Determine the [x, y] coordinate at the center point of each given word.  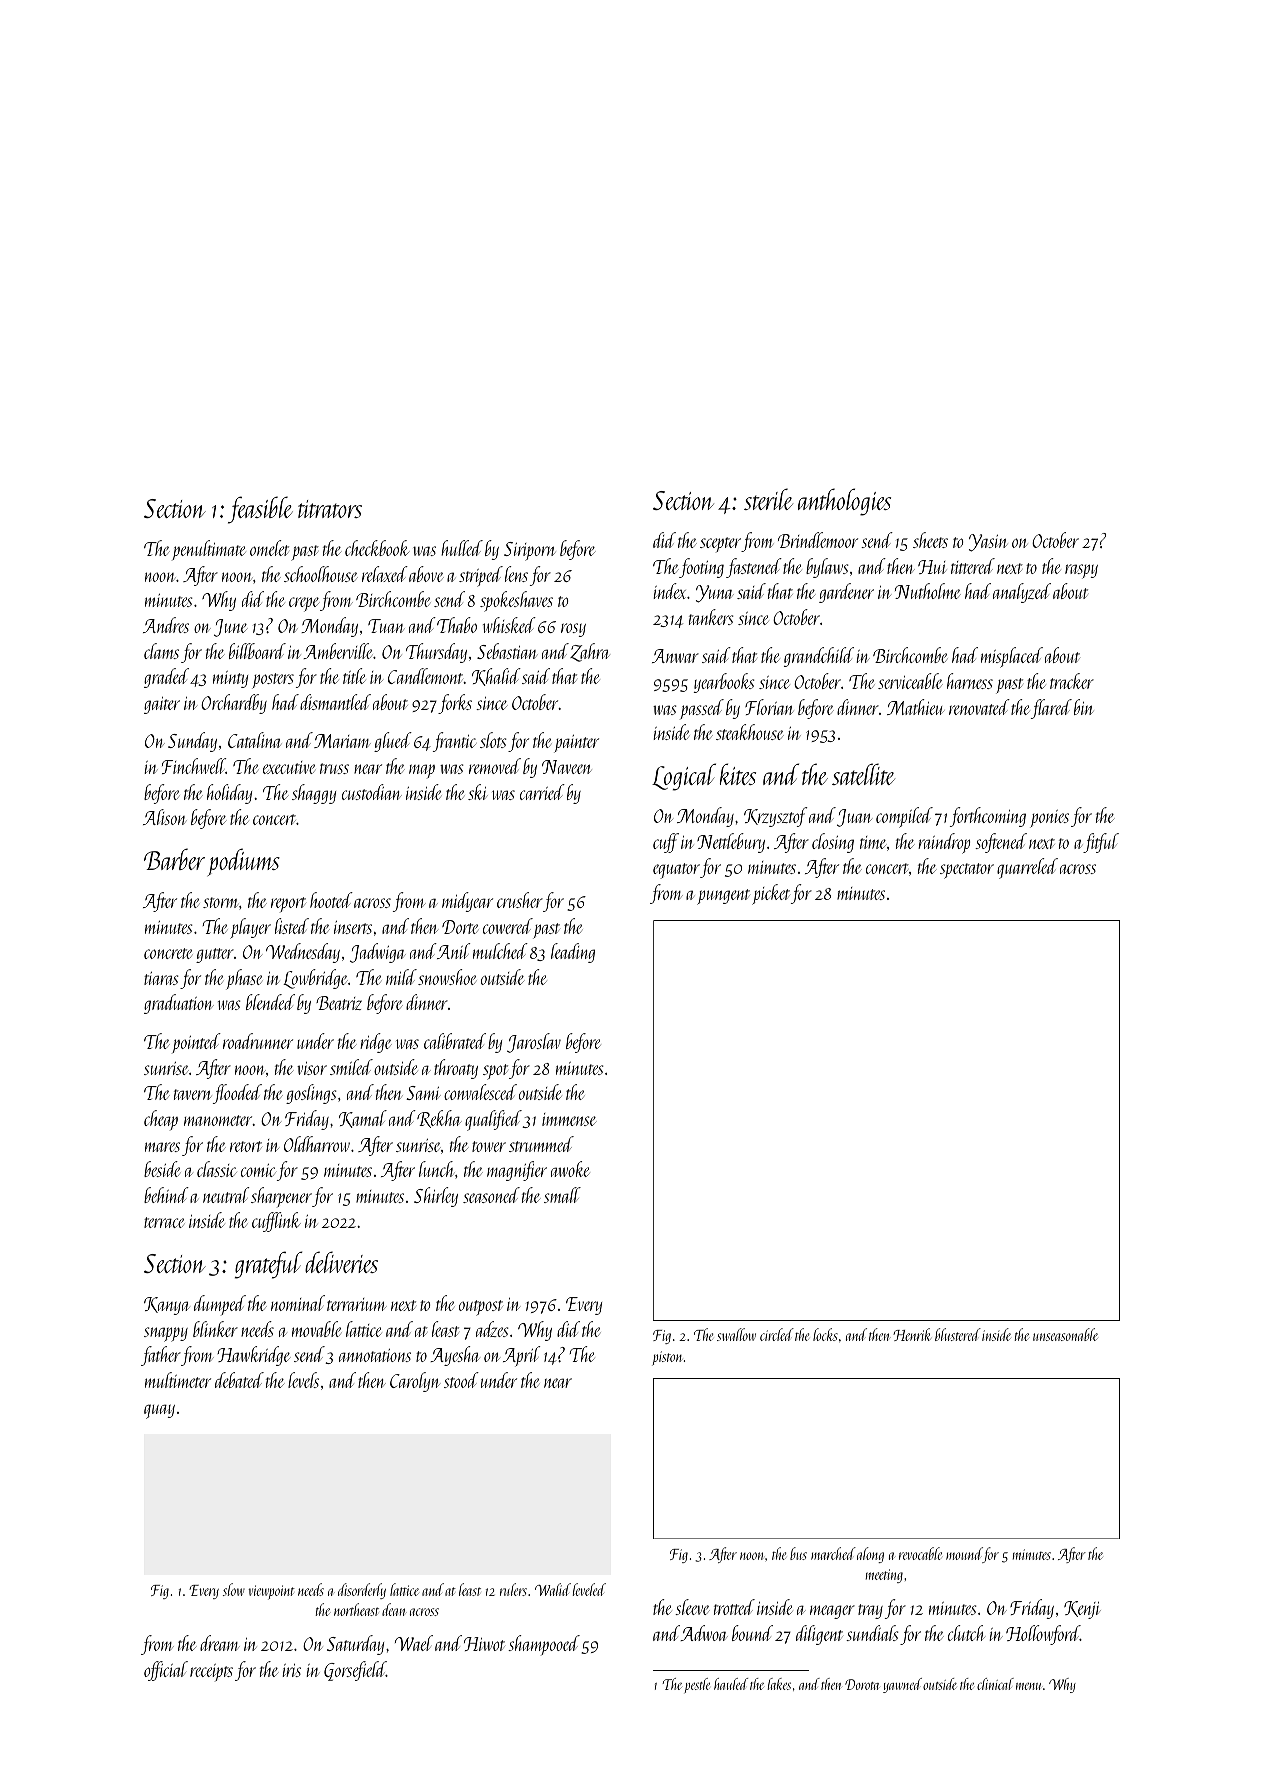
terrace [164, 1222]
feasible [260, 510]
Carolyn [415, 1382]
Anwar [675, 656]
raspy [1081, 571]
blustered [958, 1334]
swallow [736, 1334]
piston [667, 1358]
